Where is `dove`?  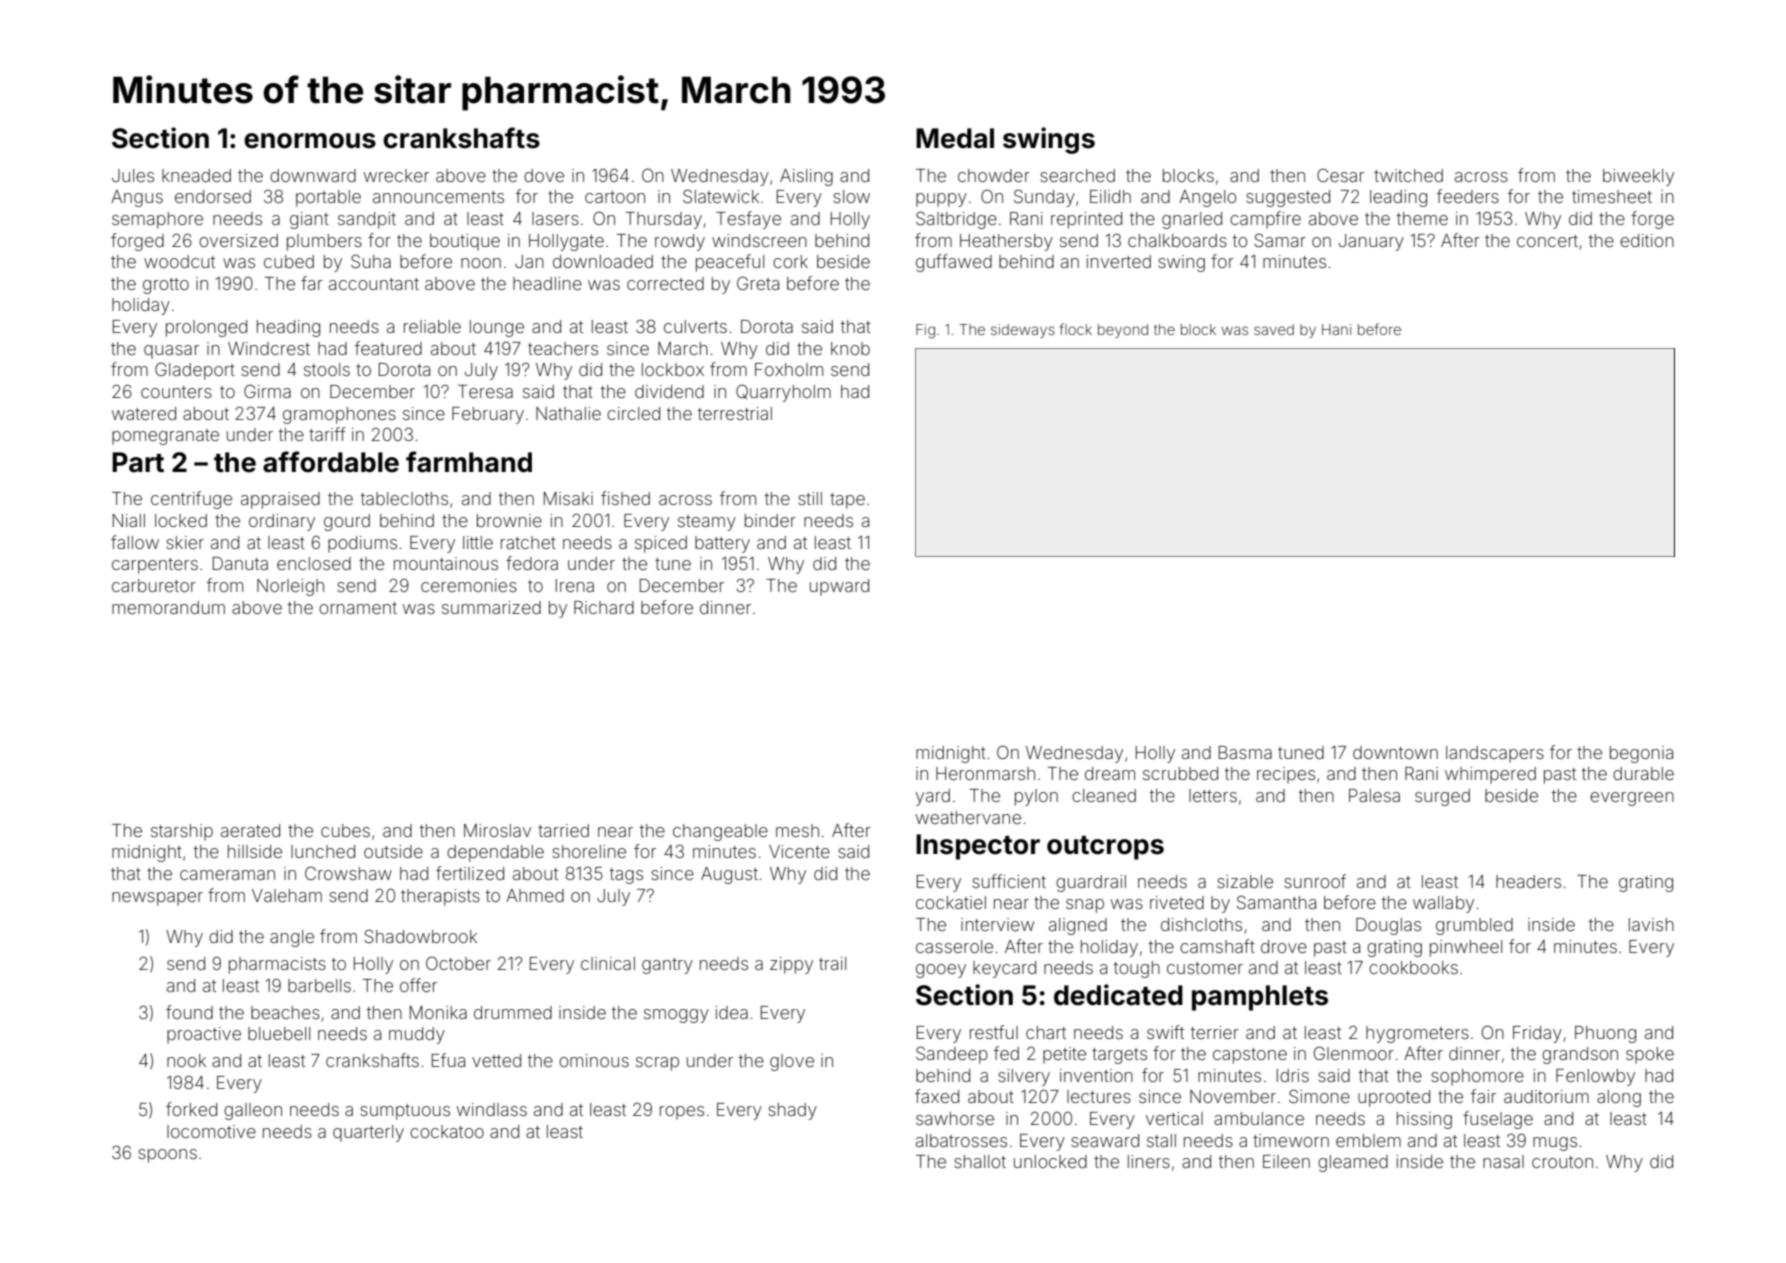 dove is located at coordinates (544, 175).
